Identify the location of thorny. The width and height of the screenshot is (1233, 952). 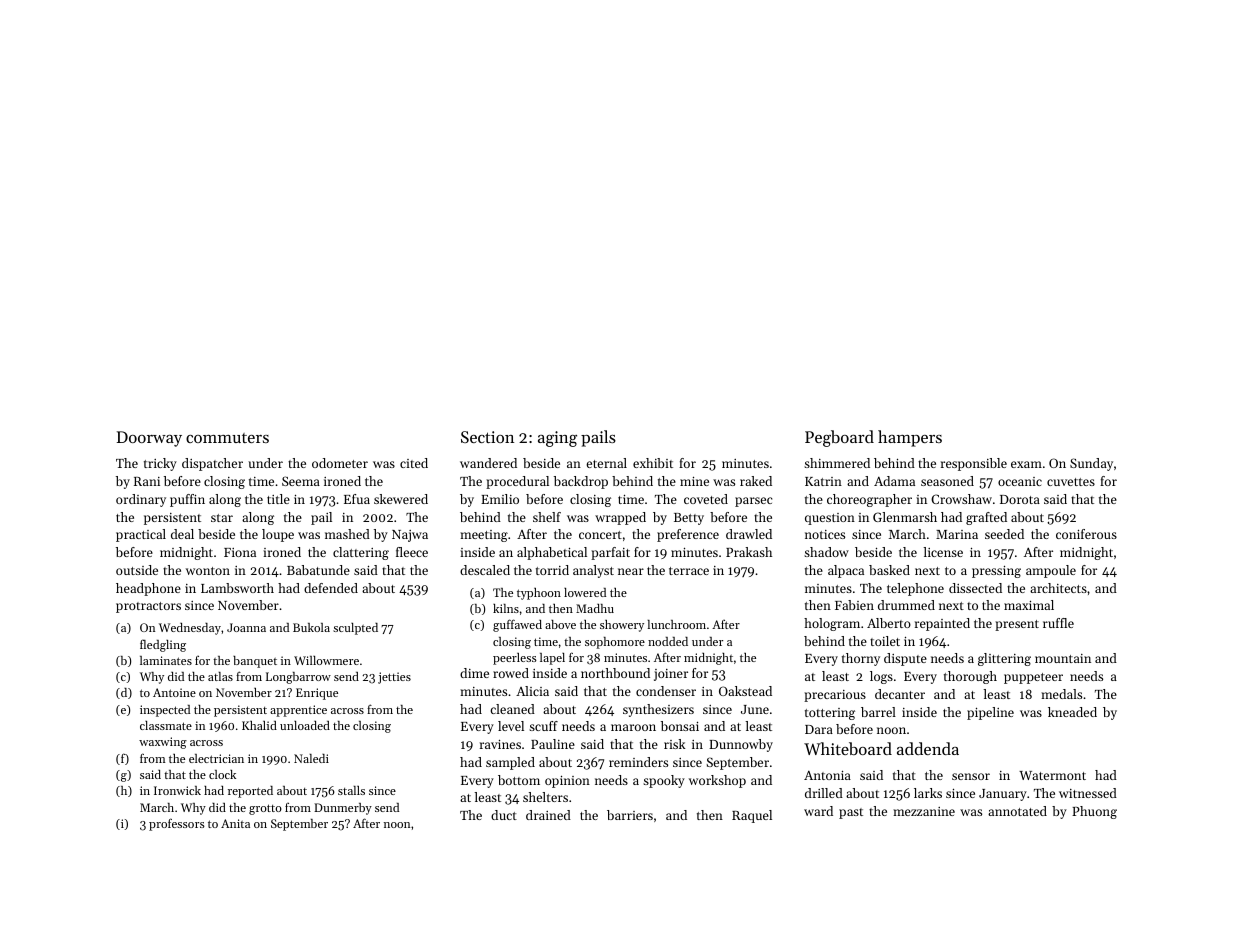
(861, 659).
